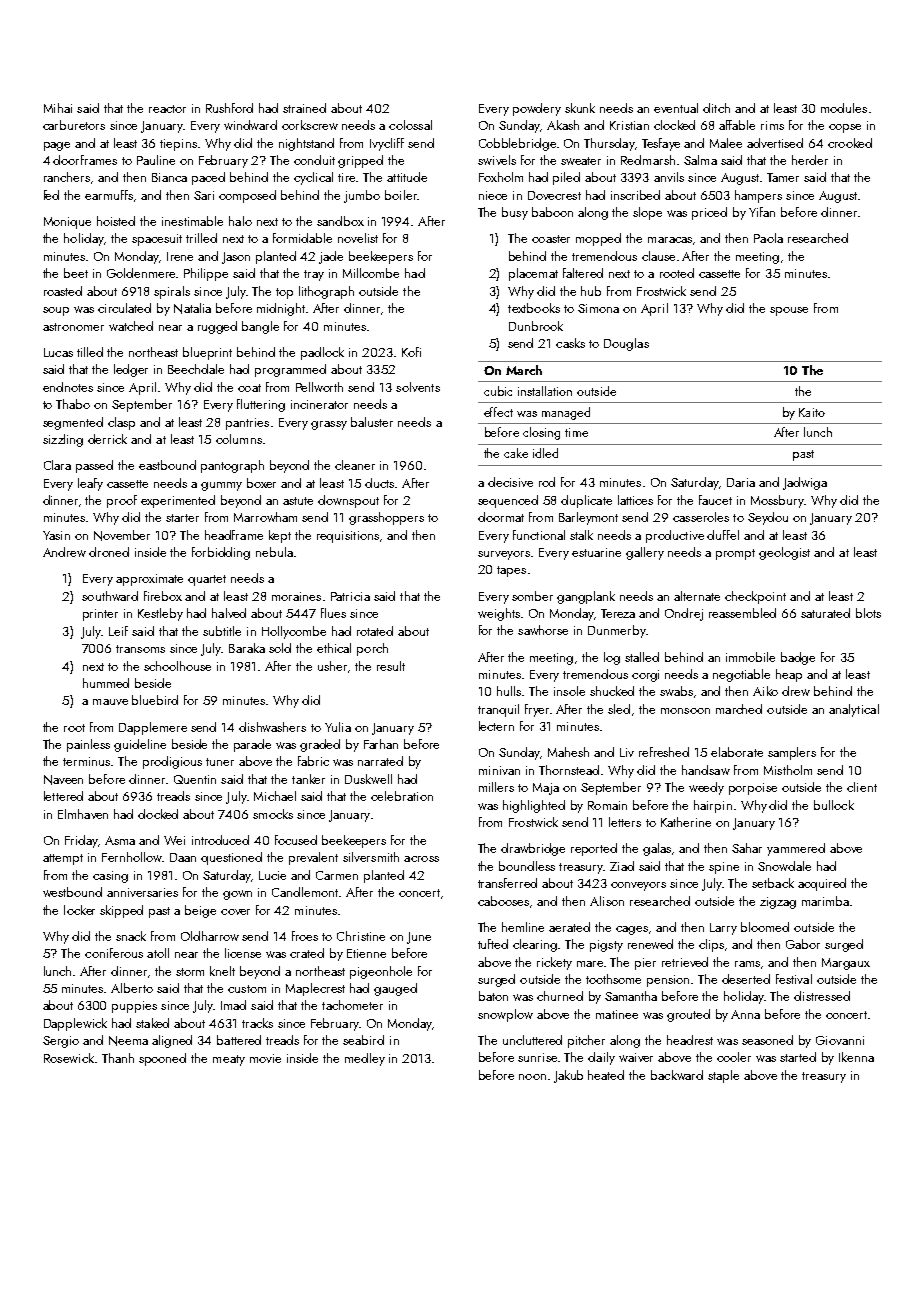 This screenshot has width=924, height=1308. I want to click on Akash, so click(563, 125).
